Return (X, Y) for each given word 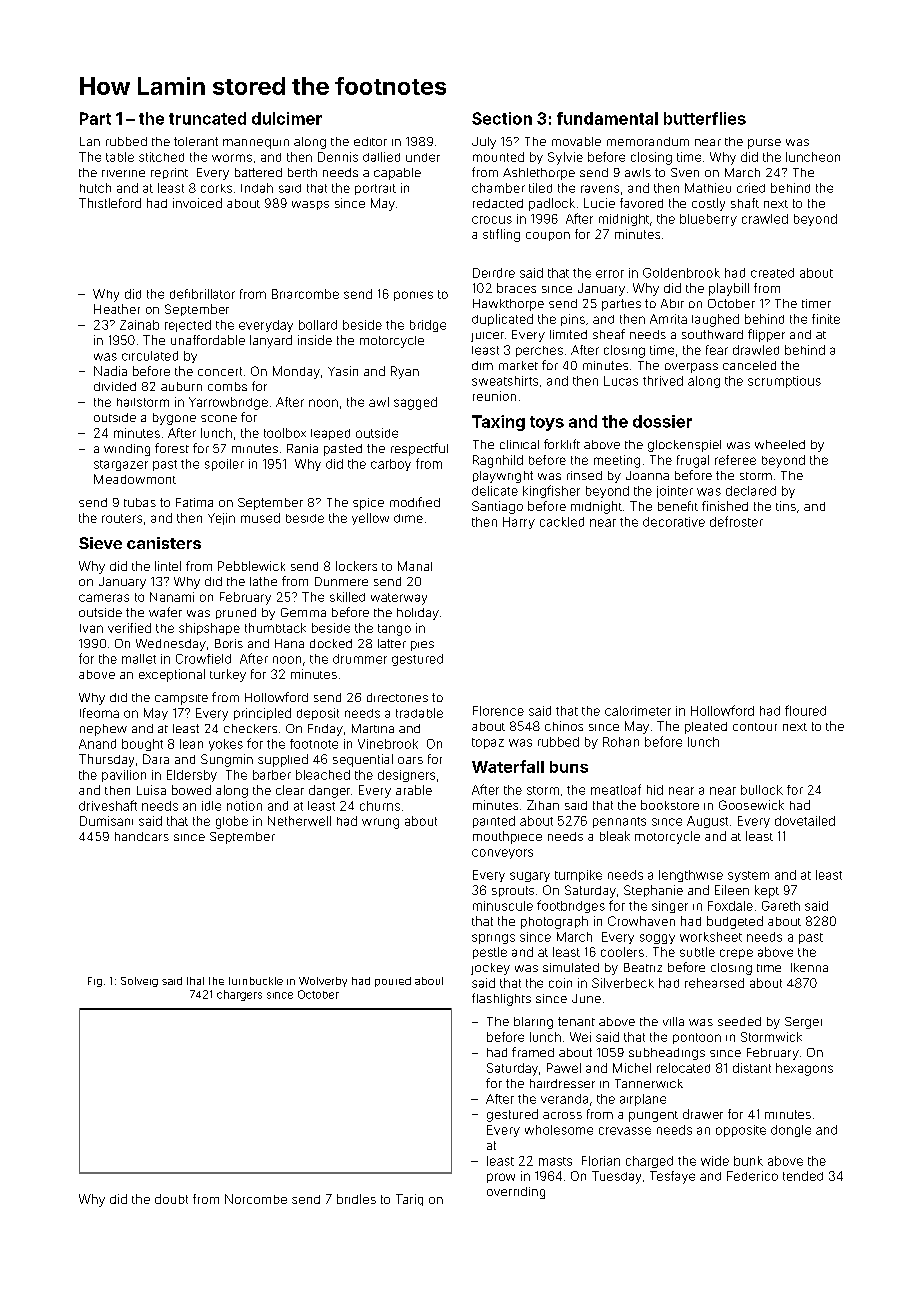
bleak (615, 836)
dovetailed (805, 821)
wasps (310, 205)
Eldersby (192, 776)
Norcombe (256, 1199)
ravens (600, 189)
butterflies (705, 118)
